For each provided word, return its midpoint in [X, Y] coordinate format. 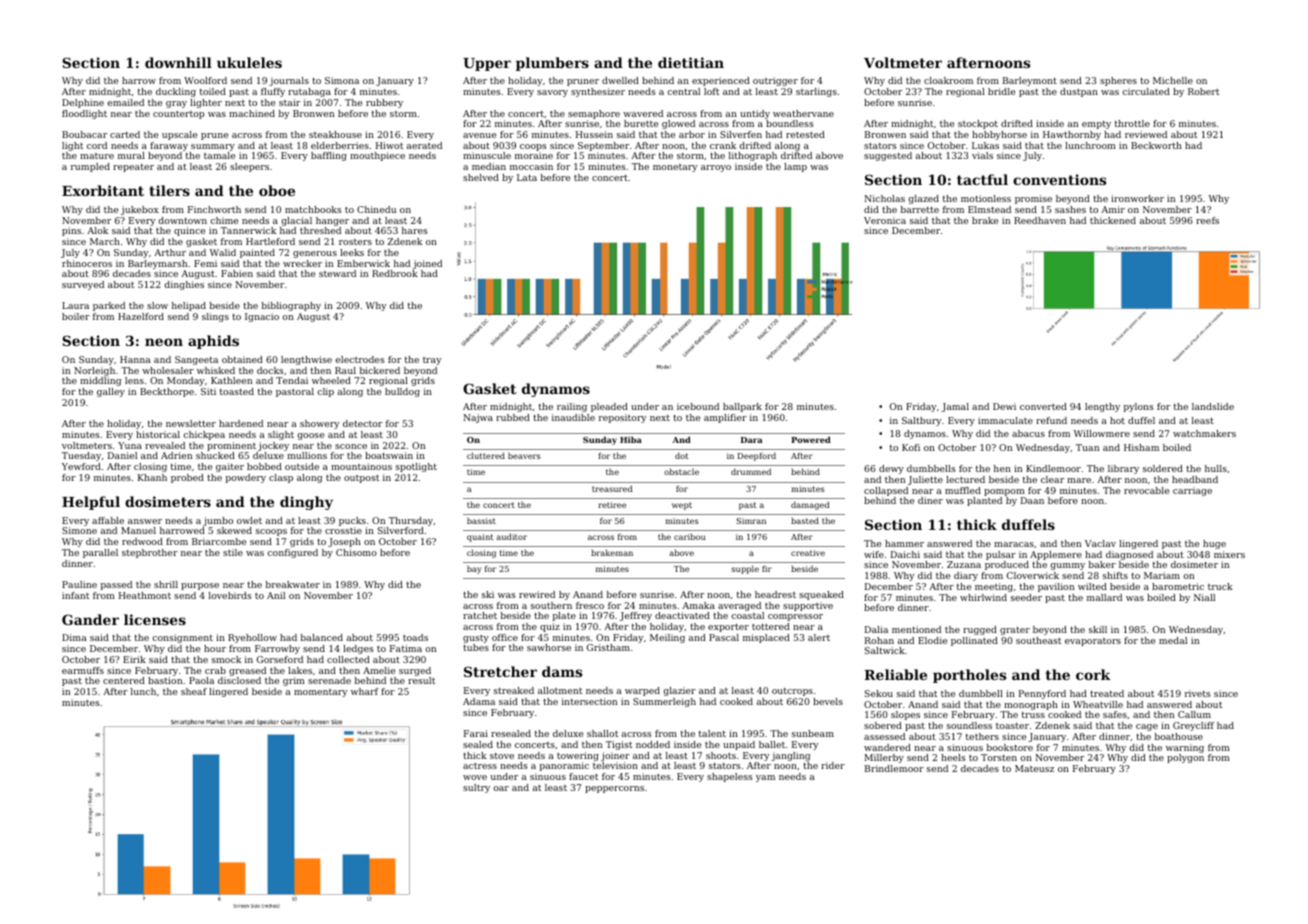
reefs [1207, 220]
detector [362, 423]
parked [109, 306]
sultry [476, 788]
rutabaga [309, 92]
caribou [689, 536]
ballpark [742, 407]
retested [805, 134]
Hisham [1141, 447]
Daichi [905, 554]
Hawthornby [1072, 135]
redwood [142, 541]
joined [427, 264]
